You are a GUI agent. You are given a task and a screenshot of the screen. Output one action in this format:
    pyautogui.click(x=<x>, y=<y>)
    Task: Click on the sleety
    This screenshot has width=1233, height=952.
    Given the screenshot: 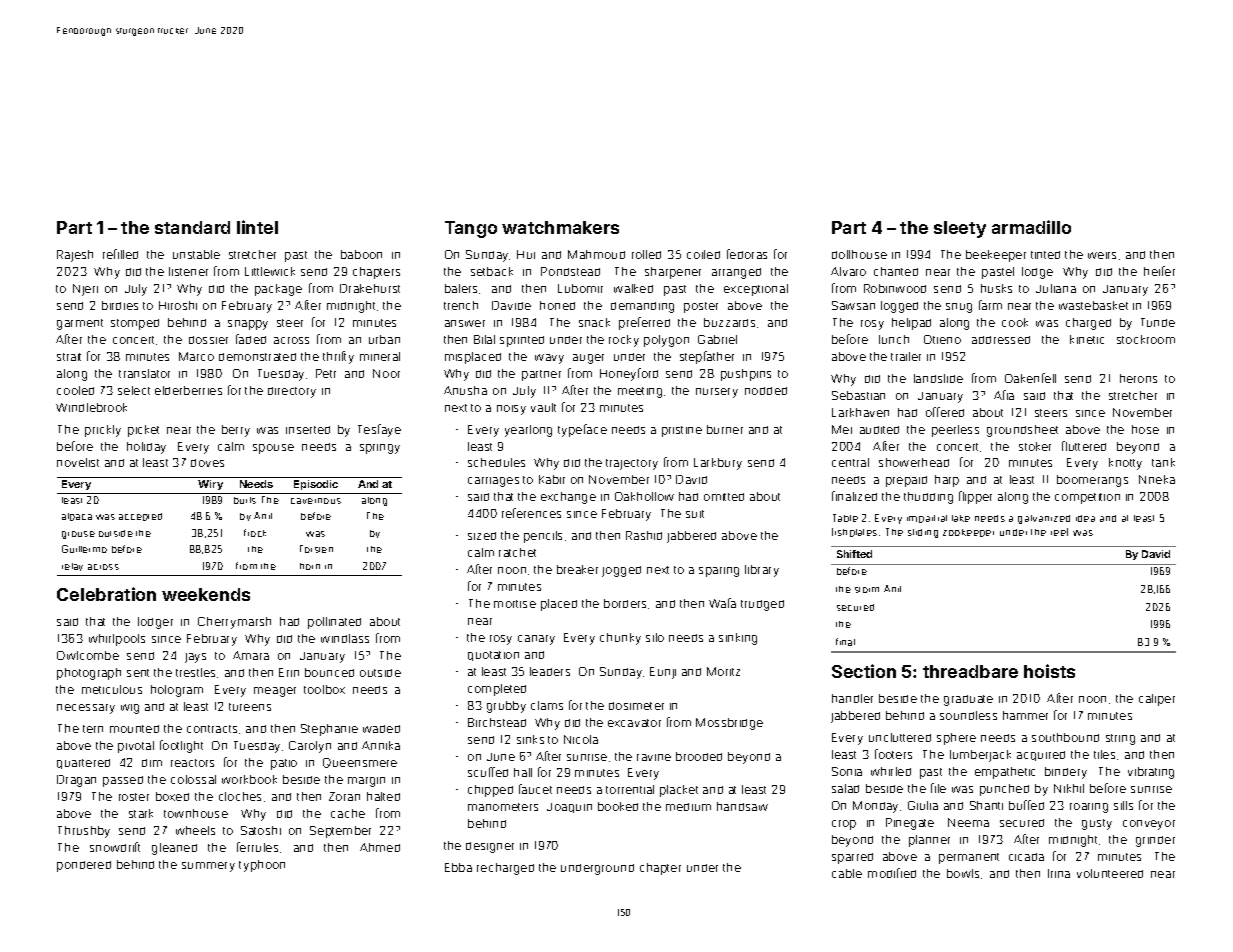 What is the action you would take?
    pyautogui.click(x=960, y=229)
